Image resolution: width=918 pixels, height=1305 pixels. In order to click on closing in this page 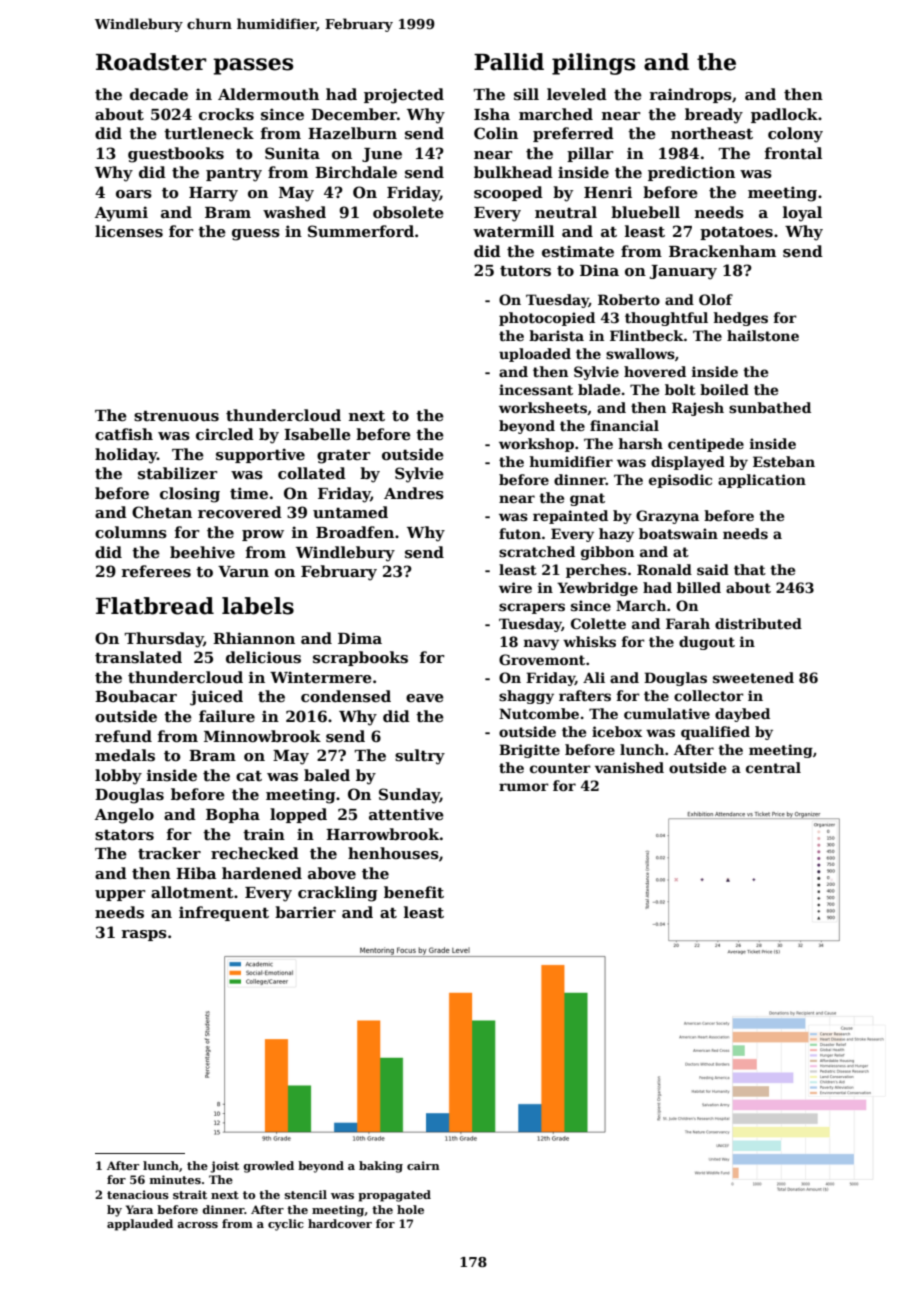, I will do `click(190, 495)`.
